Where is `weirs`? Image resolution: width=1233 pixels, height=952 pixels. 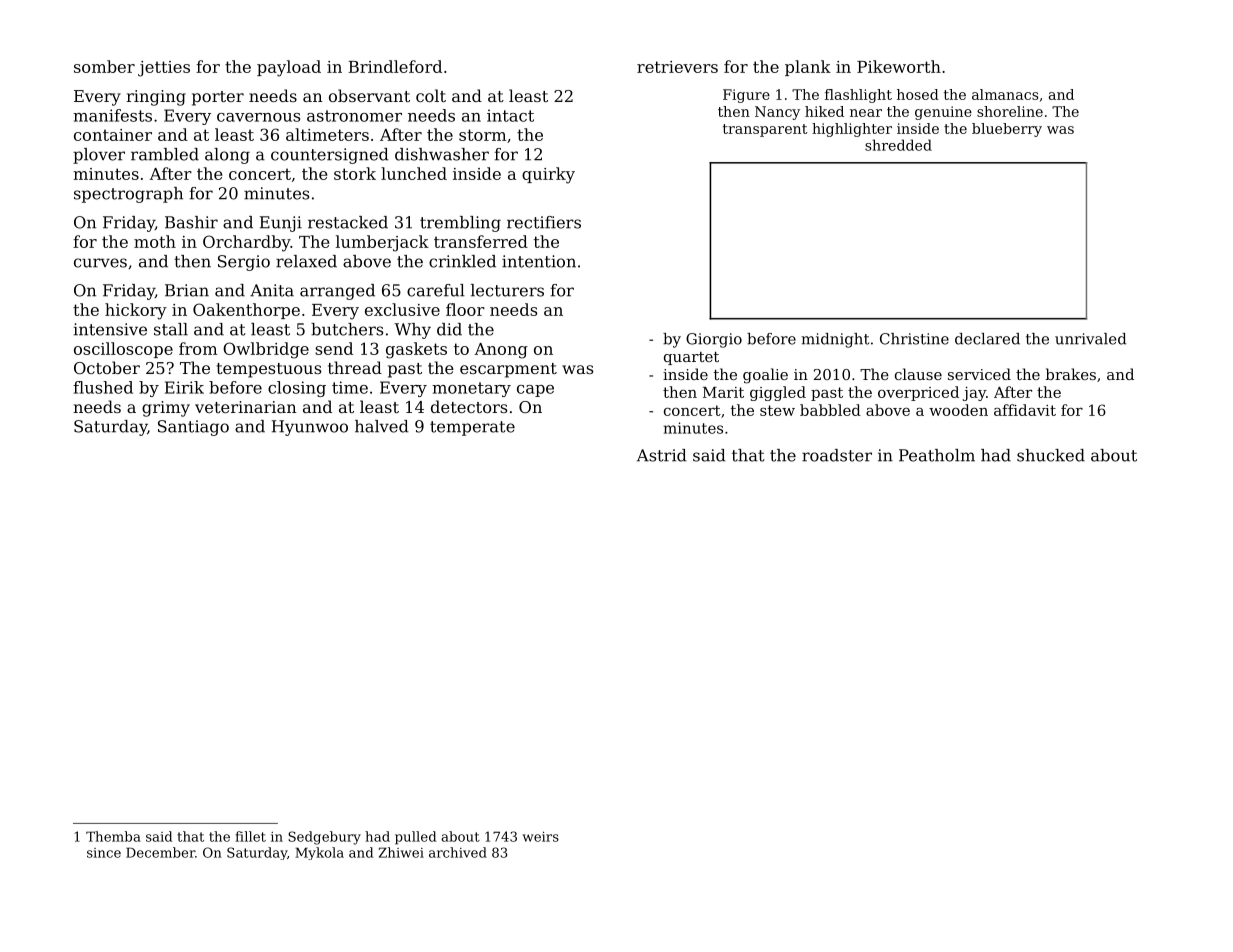 weirs is located at coordinates (541, 837).
